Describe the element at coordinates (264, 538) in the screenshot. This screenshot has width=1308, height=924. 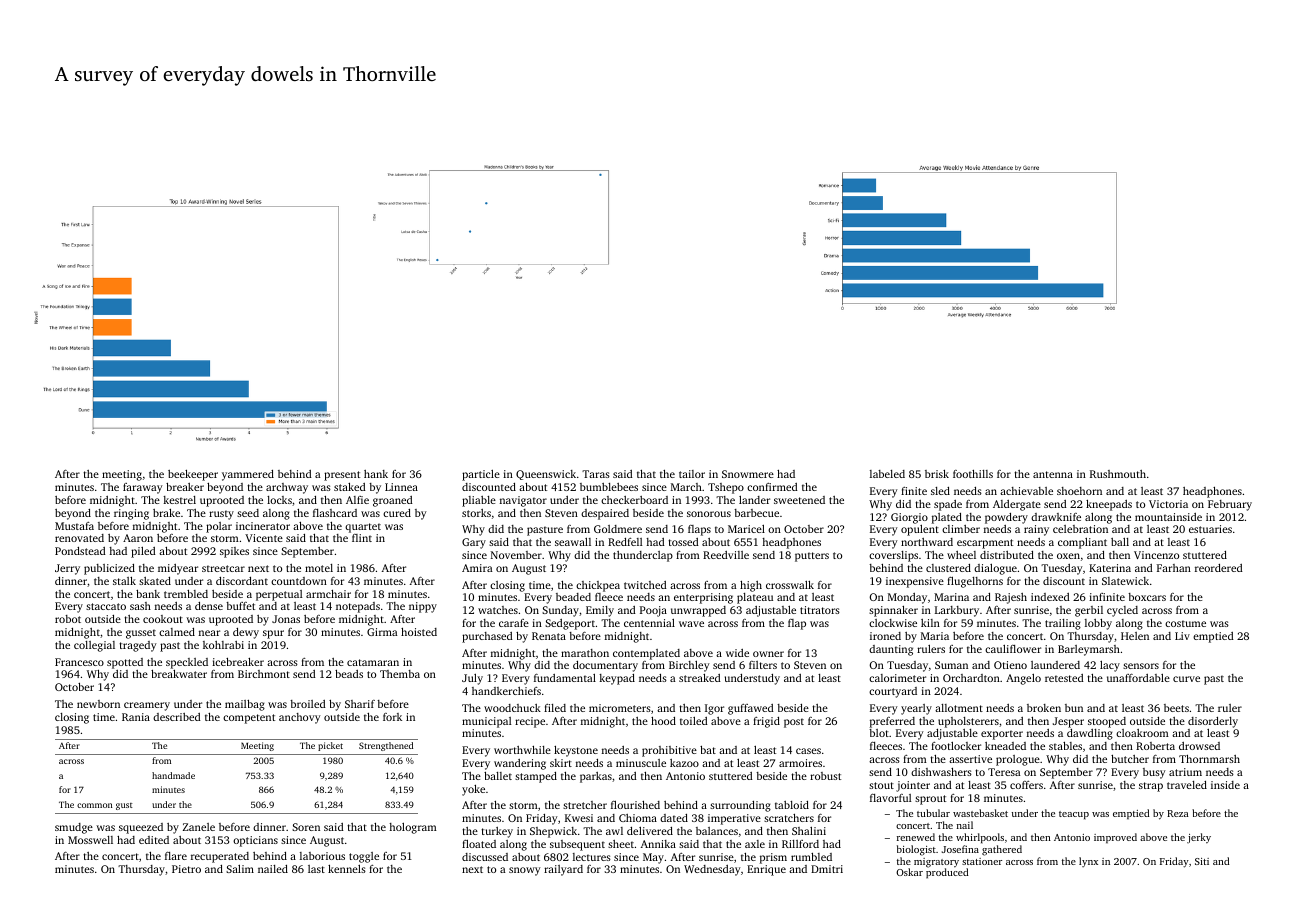
I see `Vicente` at that location.
